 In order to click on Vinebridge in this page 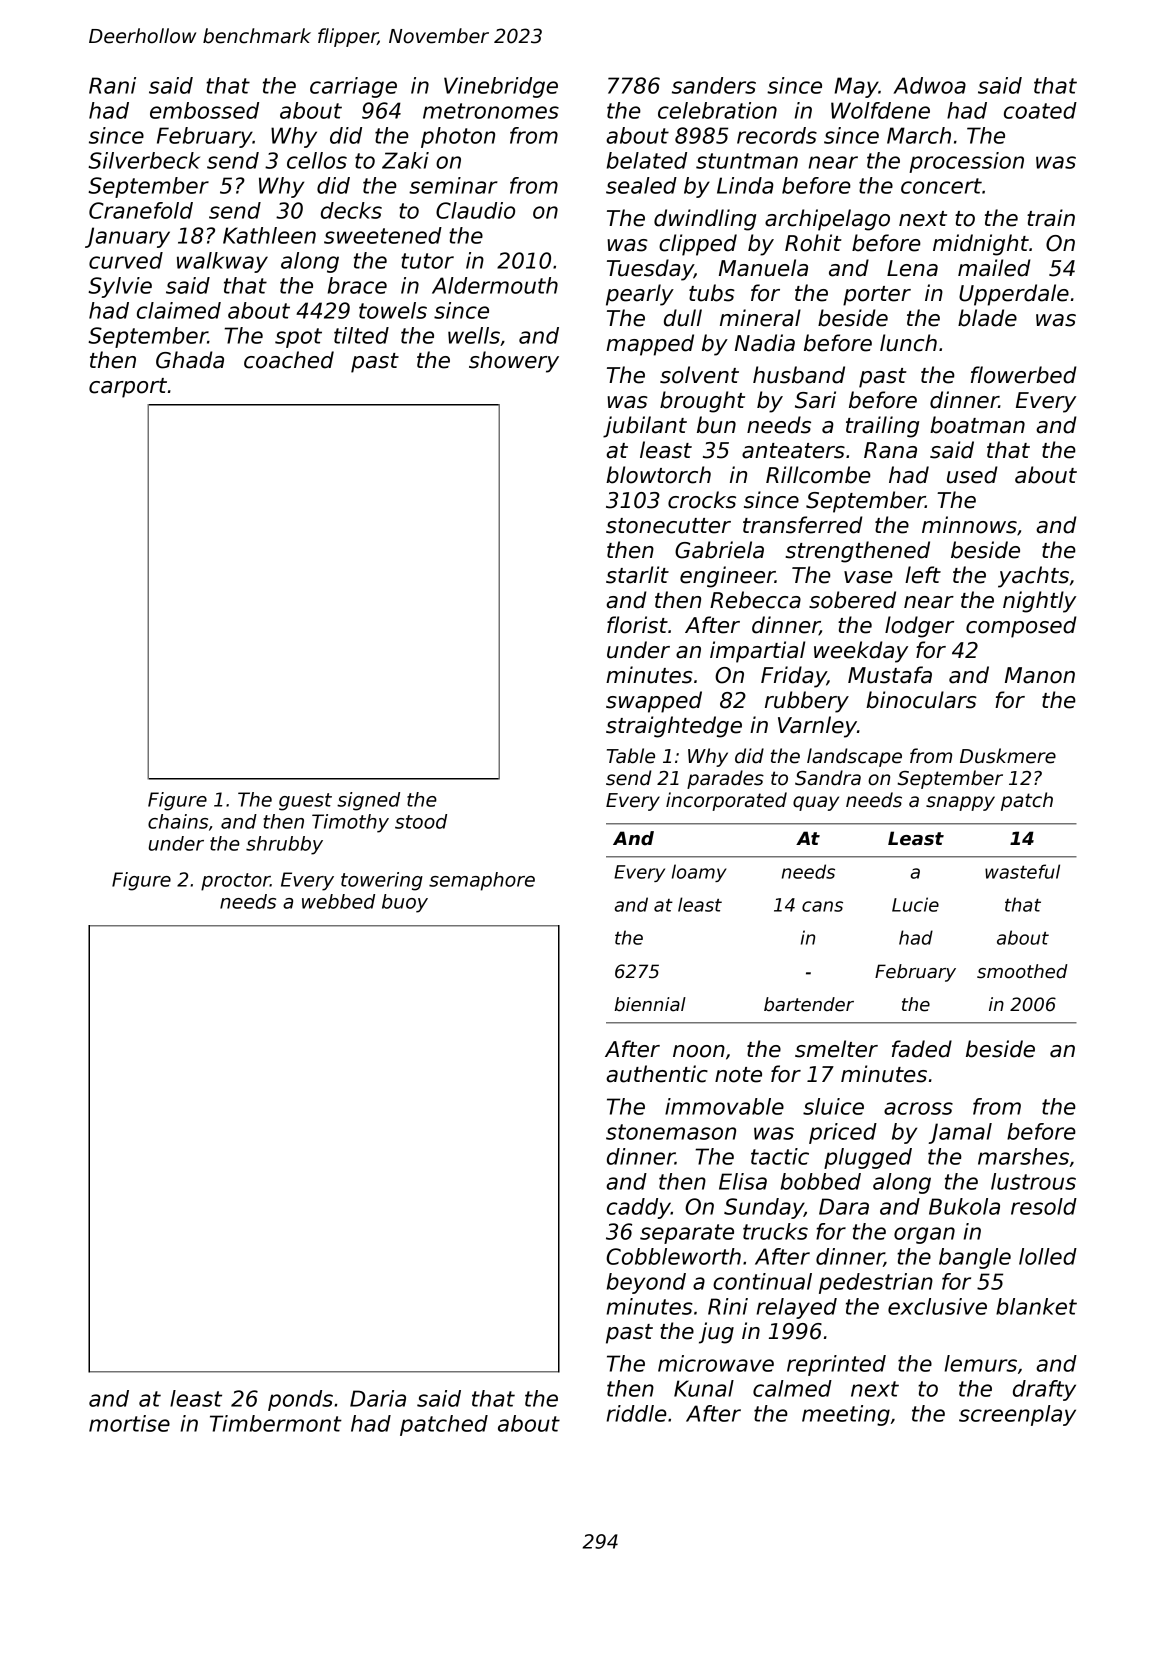, I will do `click(501, 87)`.
